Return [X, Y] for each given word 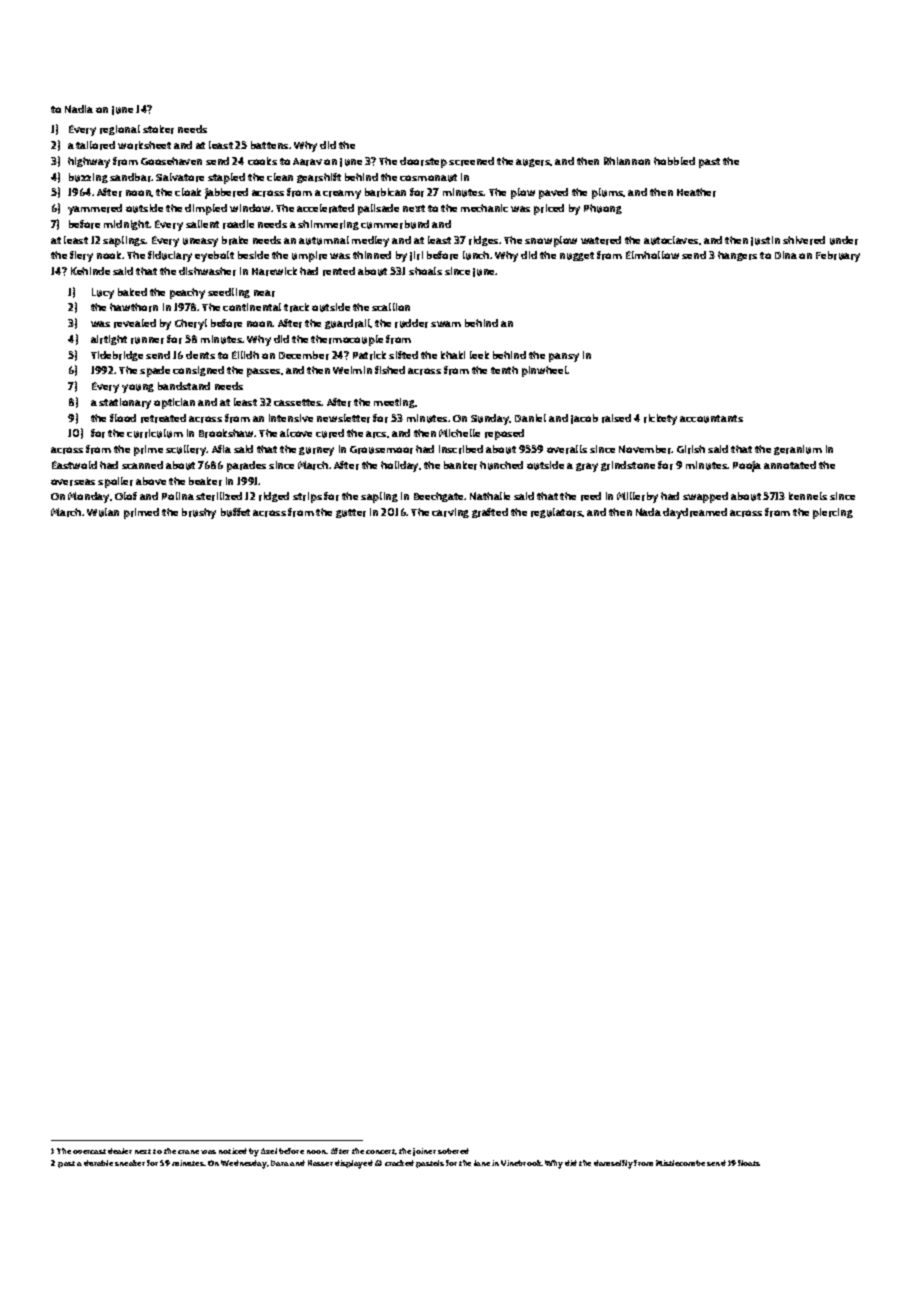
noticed [233, 1151]
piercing [833, 513]
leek [479, 355]
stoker [158, 129]
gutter [351, 513]
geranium [798, 450]
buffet [235, 512]
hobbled [674, 161]
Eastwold [74, 465]
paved [553, 193]
